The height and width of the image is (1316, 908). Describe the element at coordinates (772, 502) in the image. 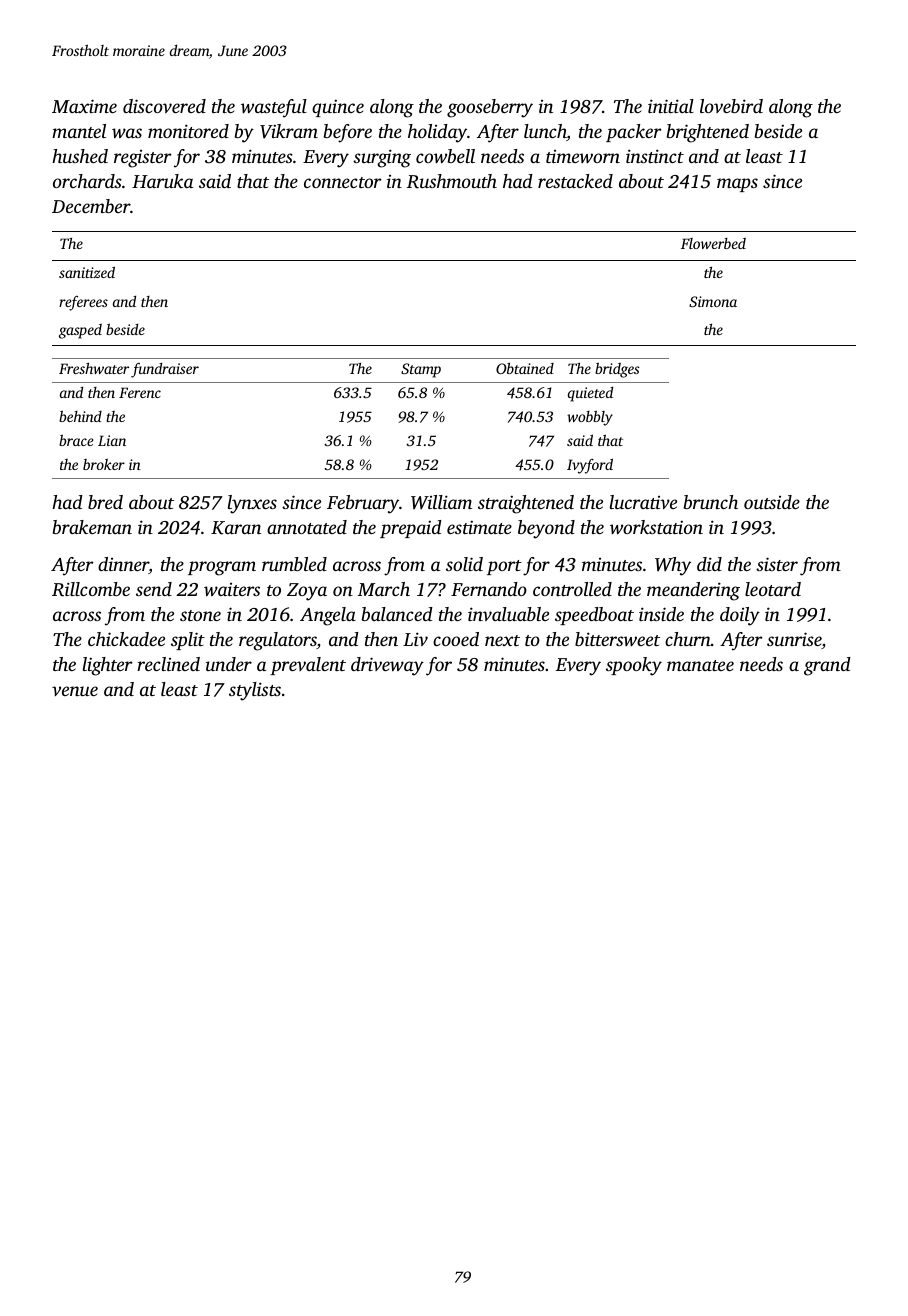

I see `outside` at that location.
